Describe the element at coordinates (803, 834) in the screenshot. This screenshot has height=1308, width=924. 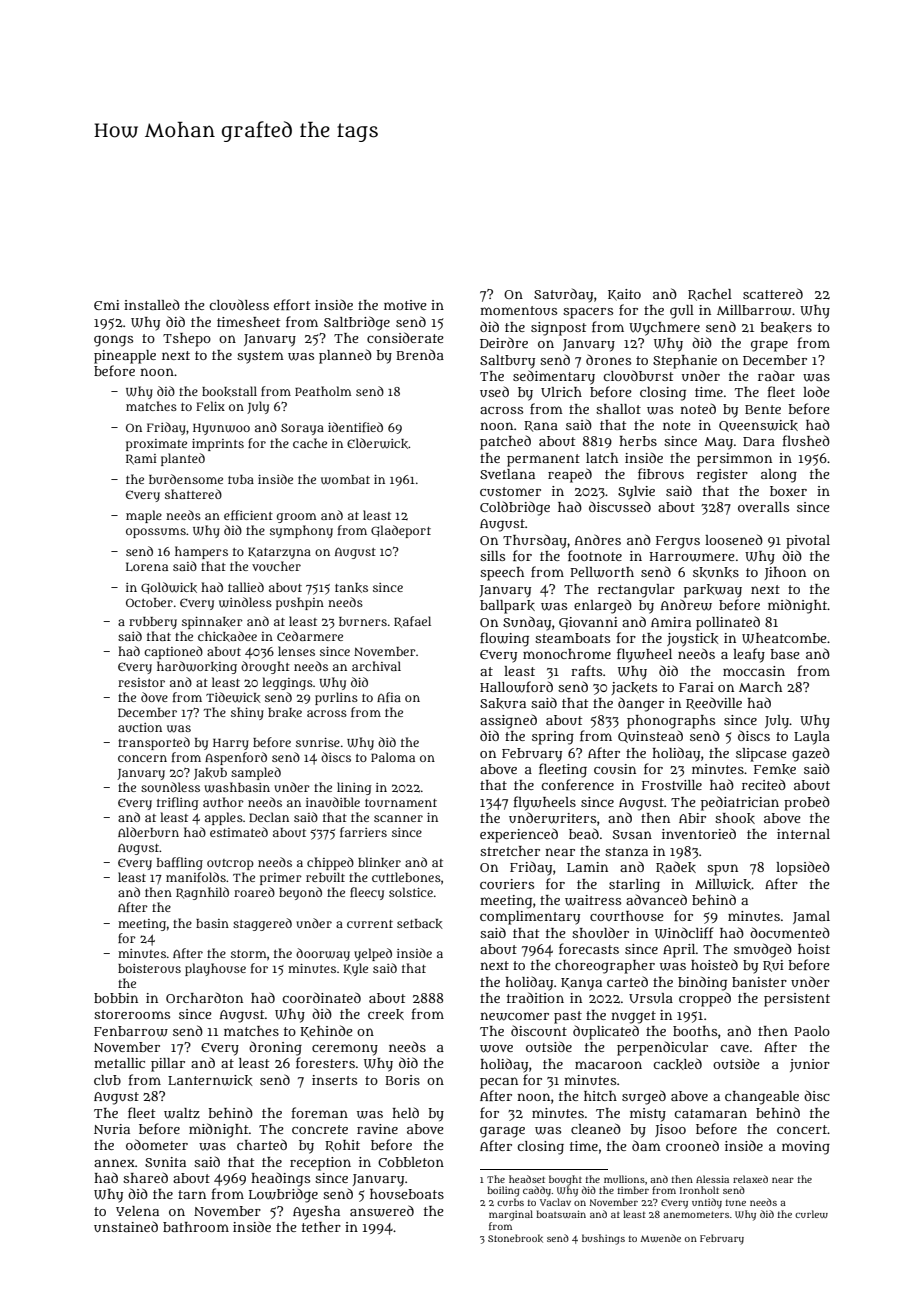
I see `internal` at that location.
